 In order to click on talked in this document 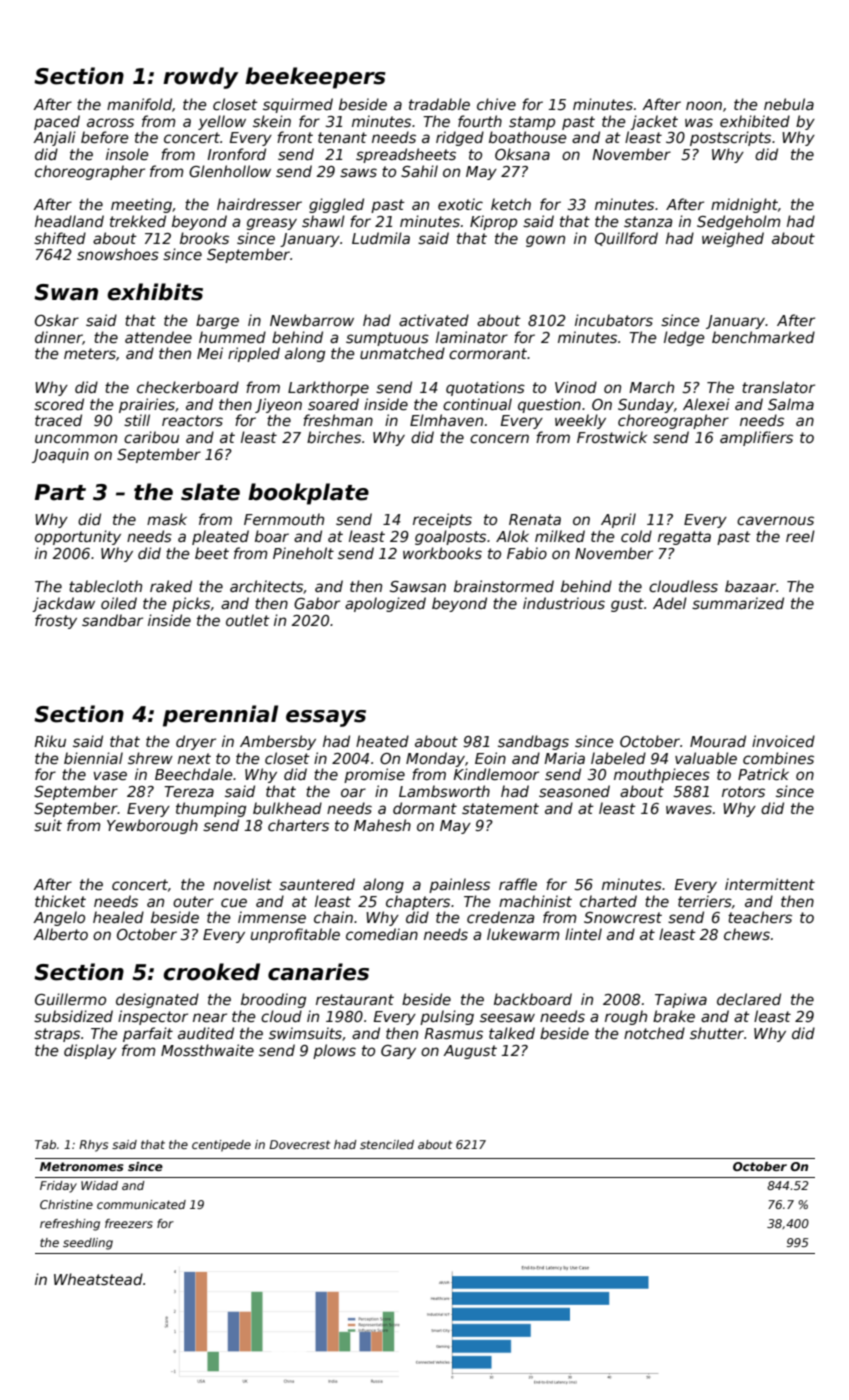, I will do `click(512, 1033)`.
